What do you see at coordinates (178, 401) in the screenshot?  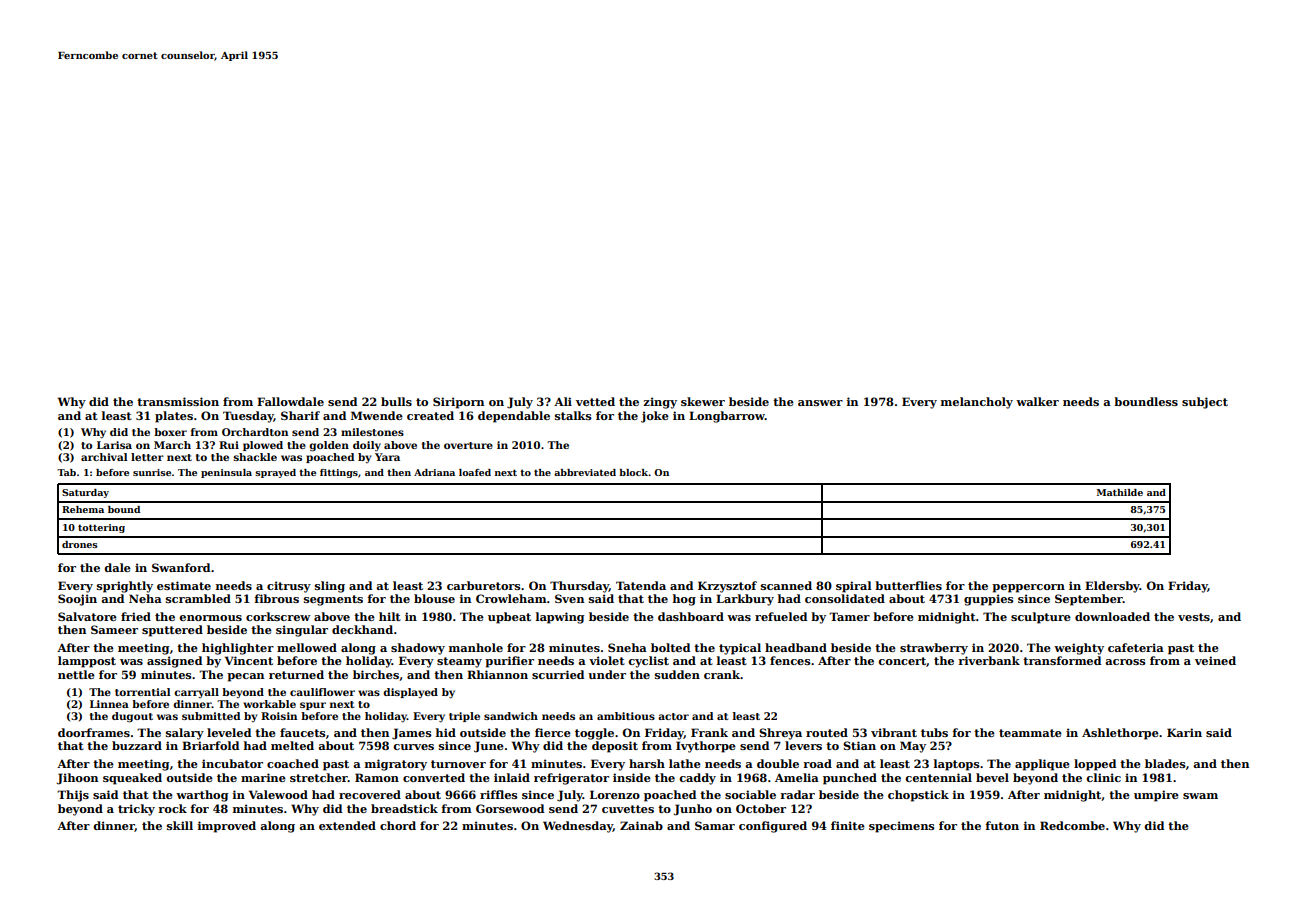 I see `transmission` at bounding box center [178, 401].
